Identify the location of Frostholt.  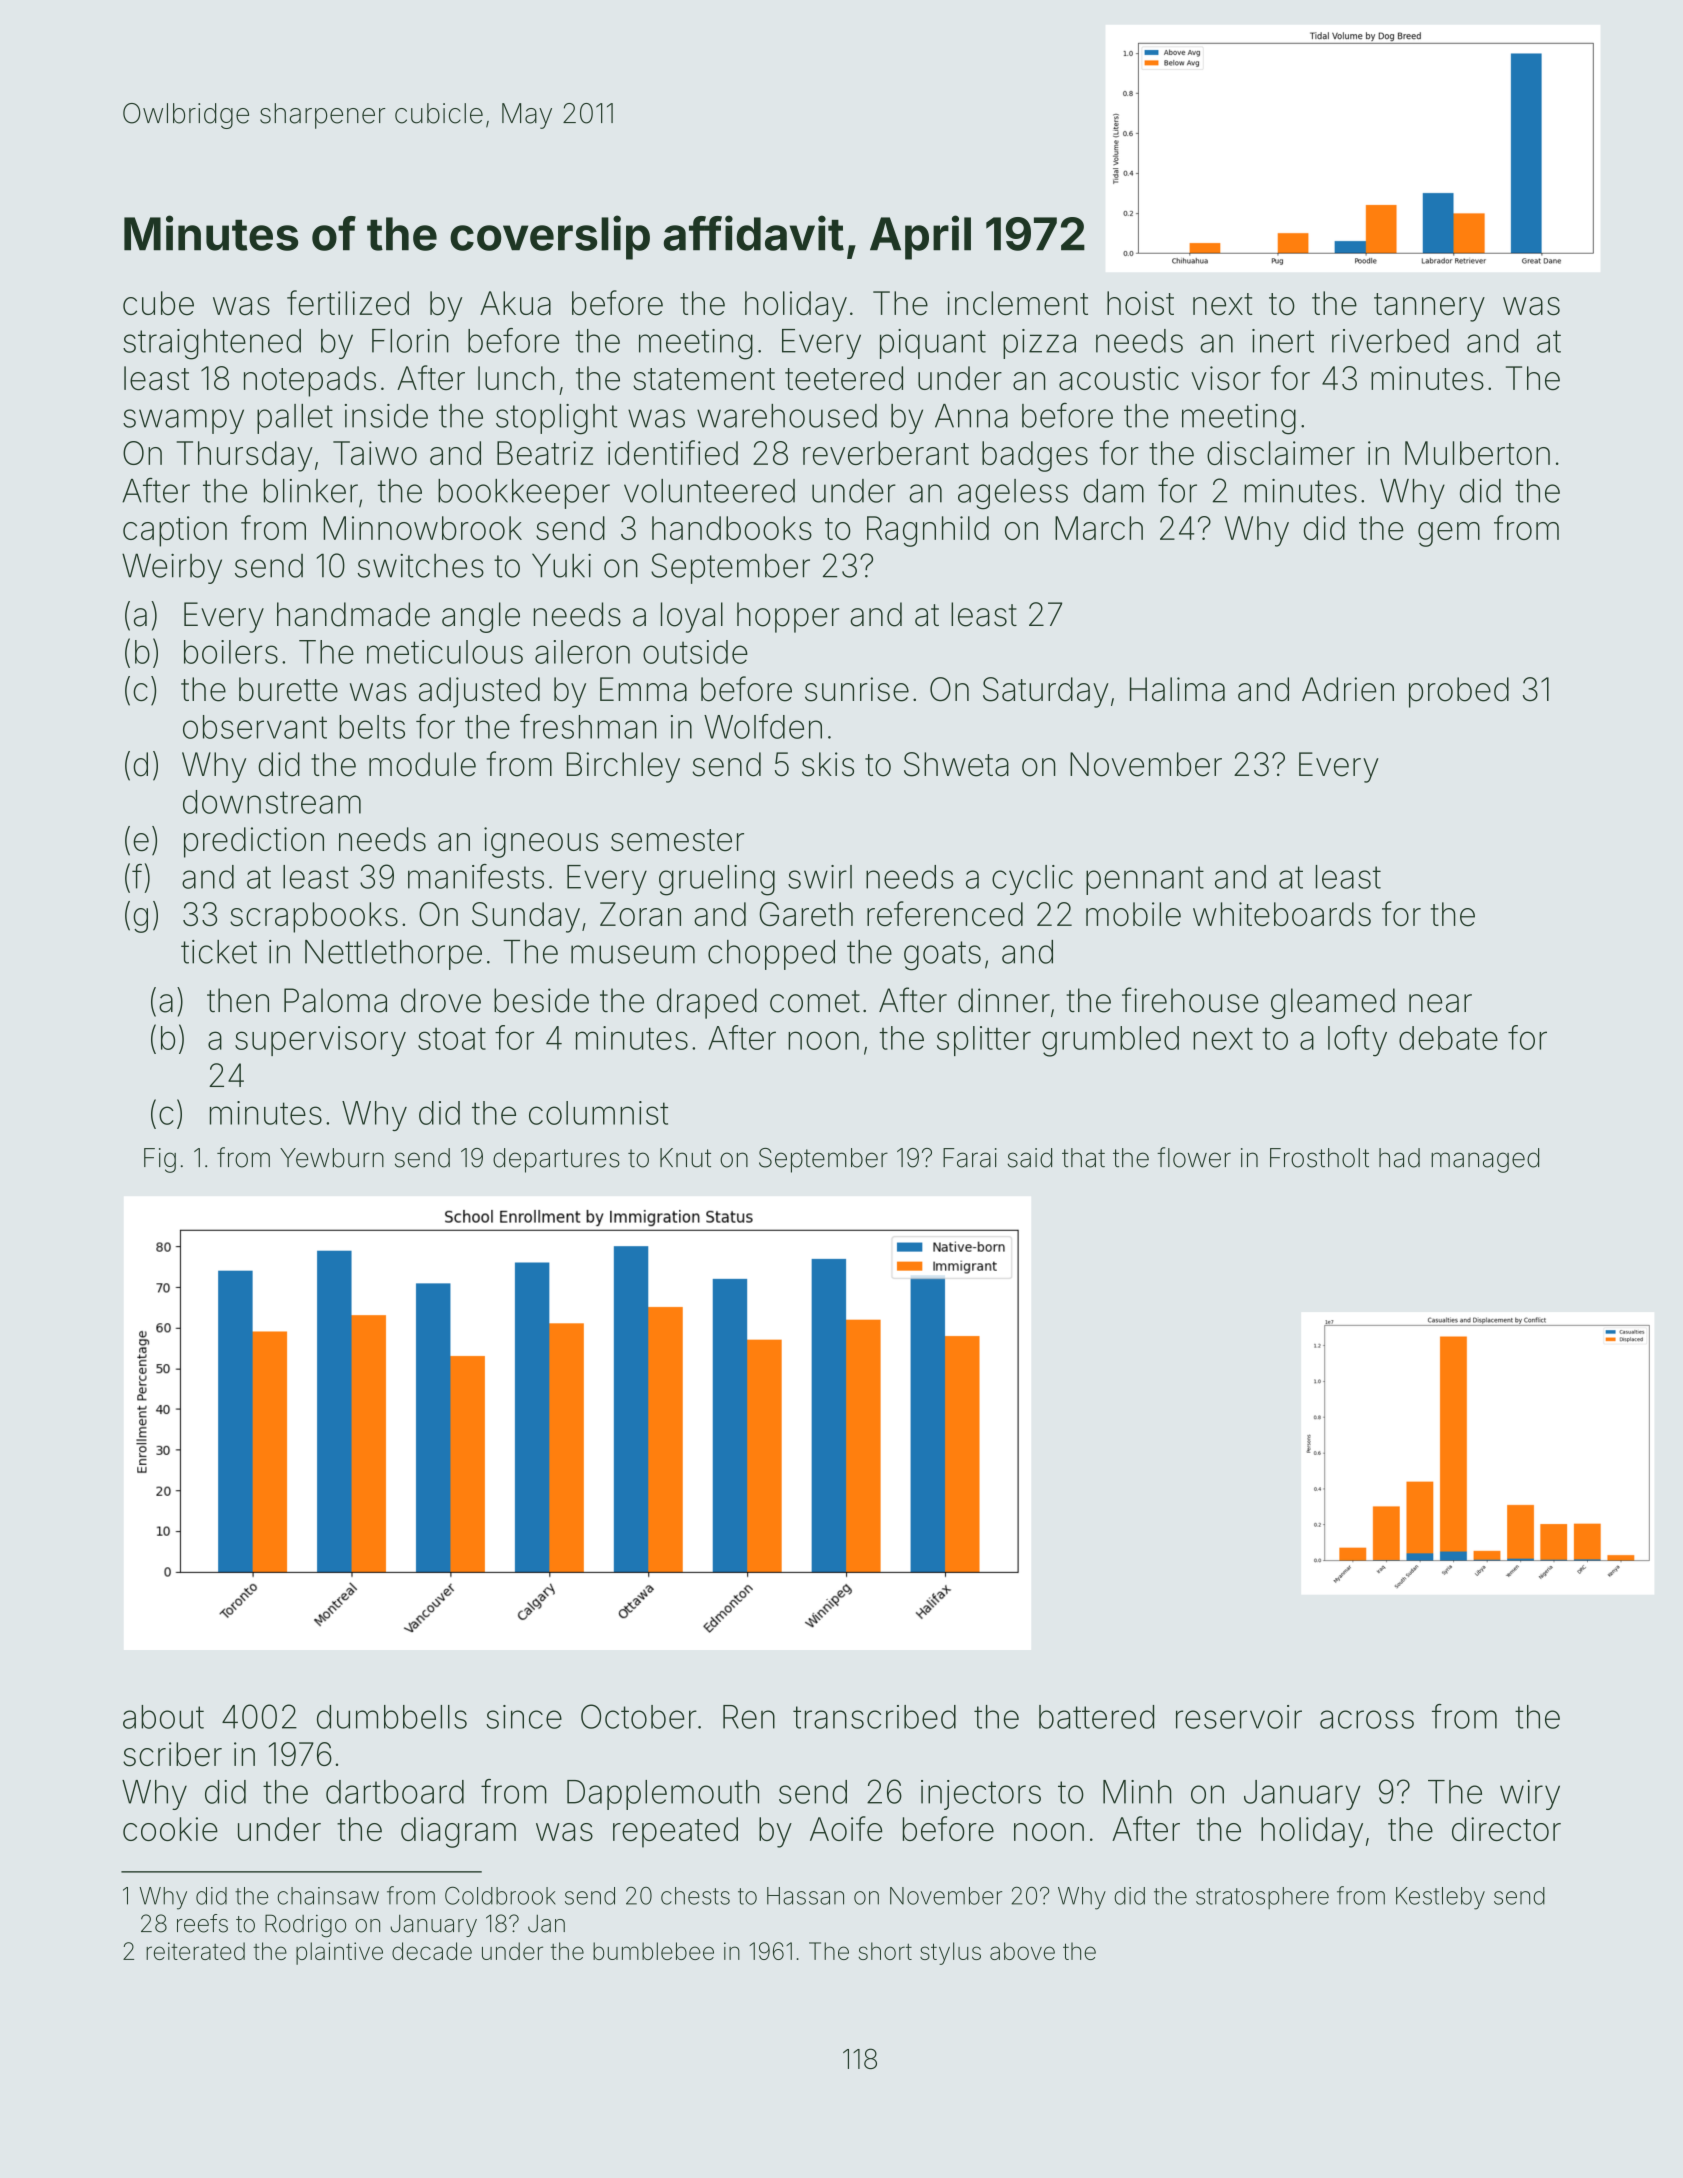
(1319, 1158).
